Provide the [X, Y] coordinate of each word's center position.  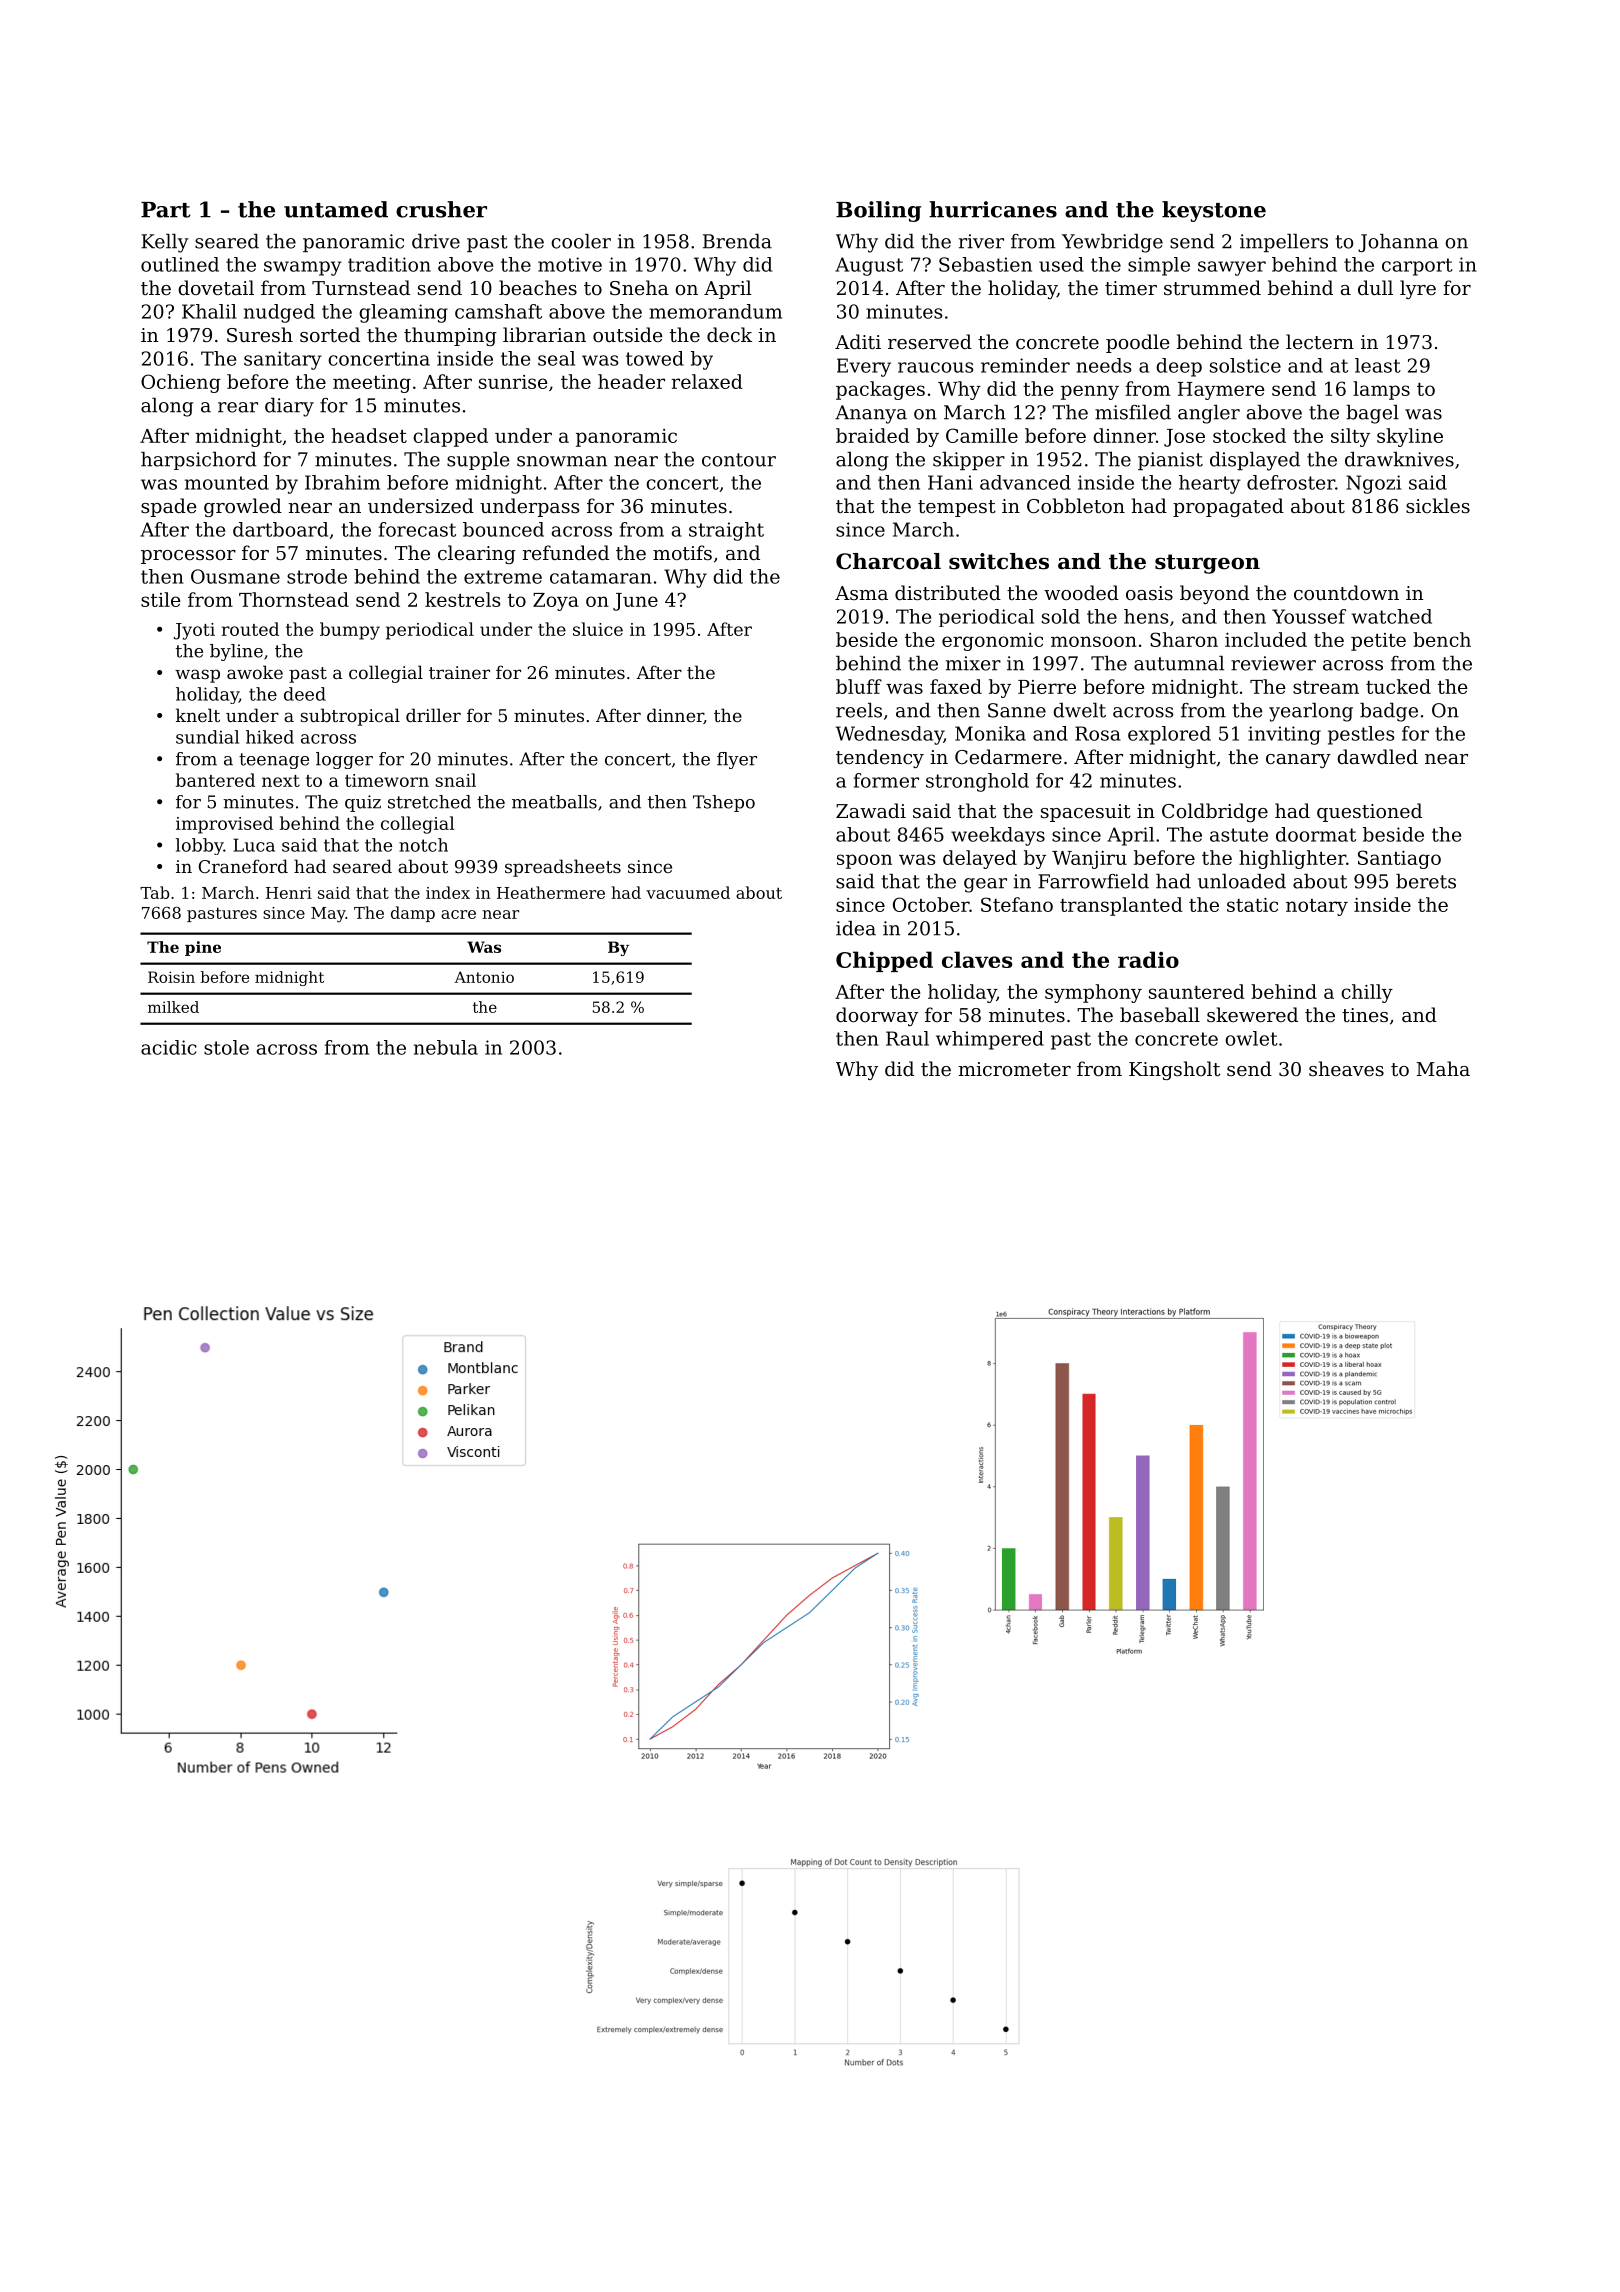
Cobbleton [1076, 505]
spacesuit [1086, 813]
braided [873, 435]
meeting [372, 384]
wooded [1081, 592]
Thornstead [294, 599]
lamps [1381, 390]
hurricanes [993, 209]
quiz [363, 803]
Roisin [171, 977]
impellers [1284, 243]
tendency [880, 758]
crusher [441, 209]
